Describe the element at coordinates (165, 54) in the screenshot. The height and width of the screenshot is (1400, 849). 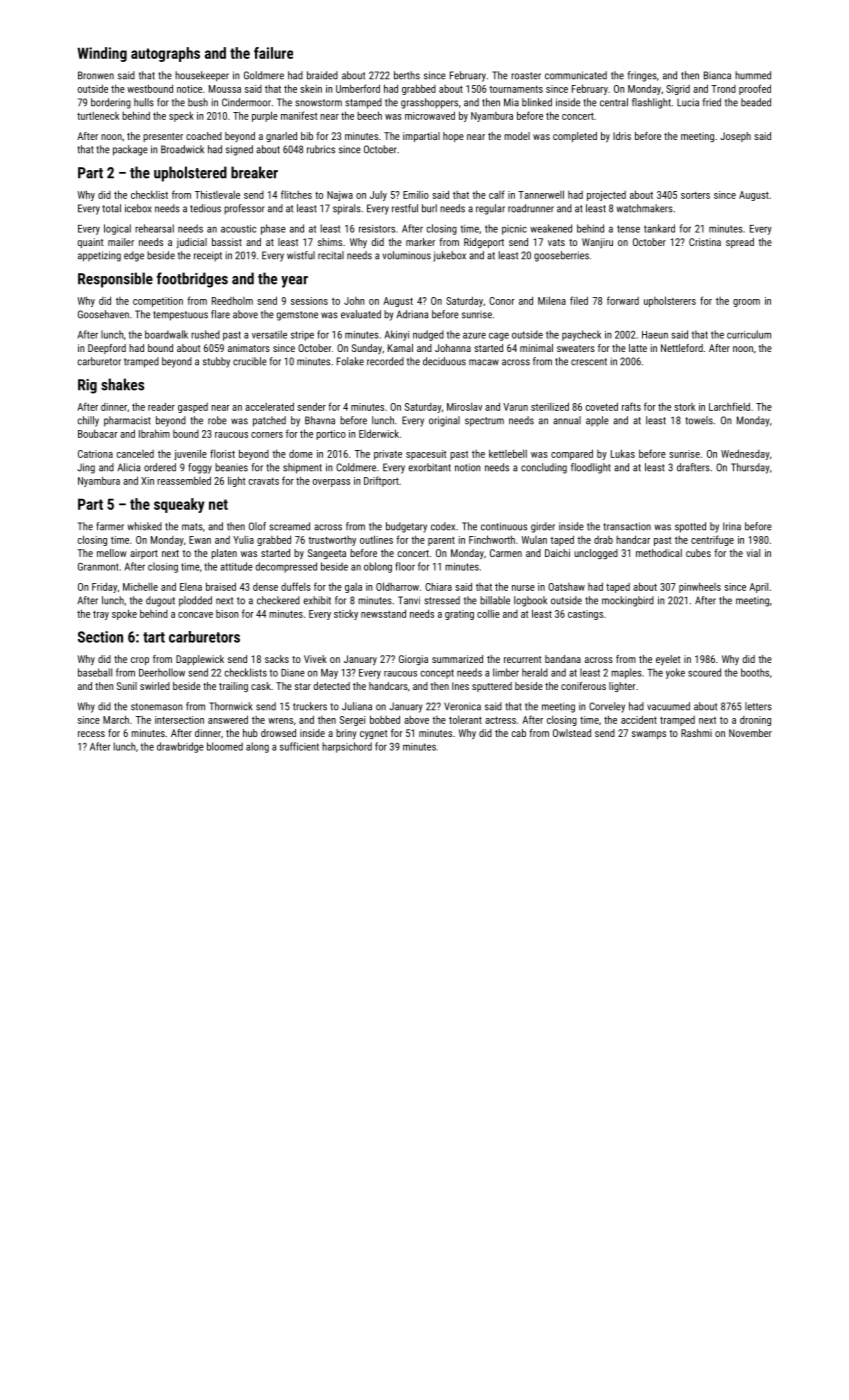
I see `autographs` at that location.
